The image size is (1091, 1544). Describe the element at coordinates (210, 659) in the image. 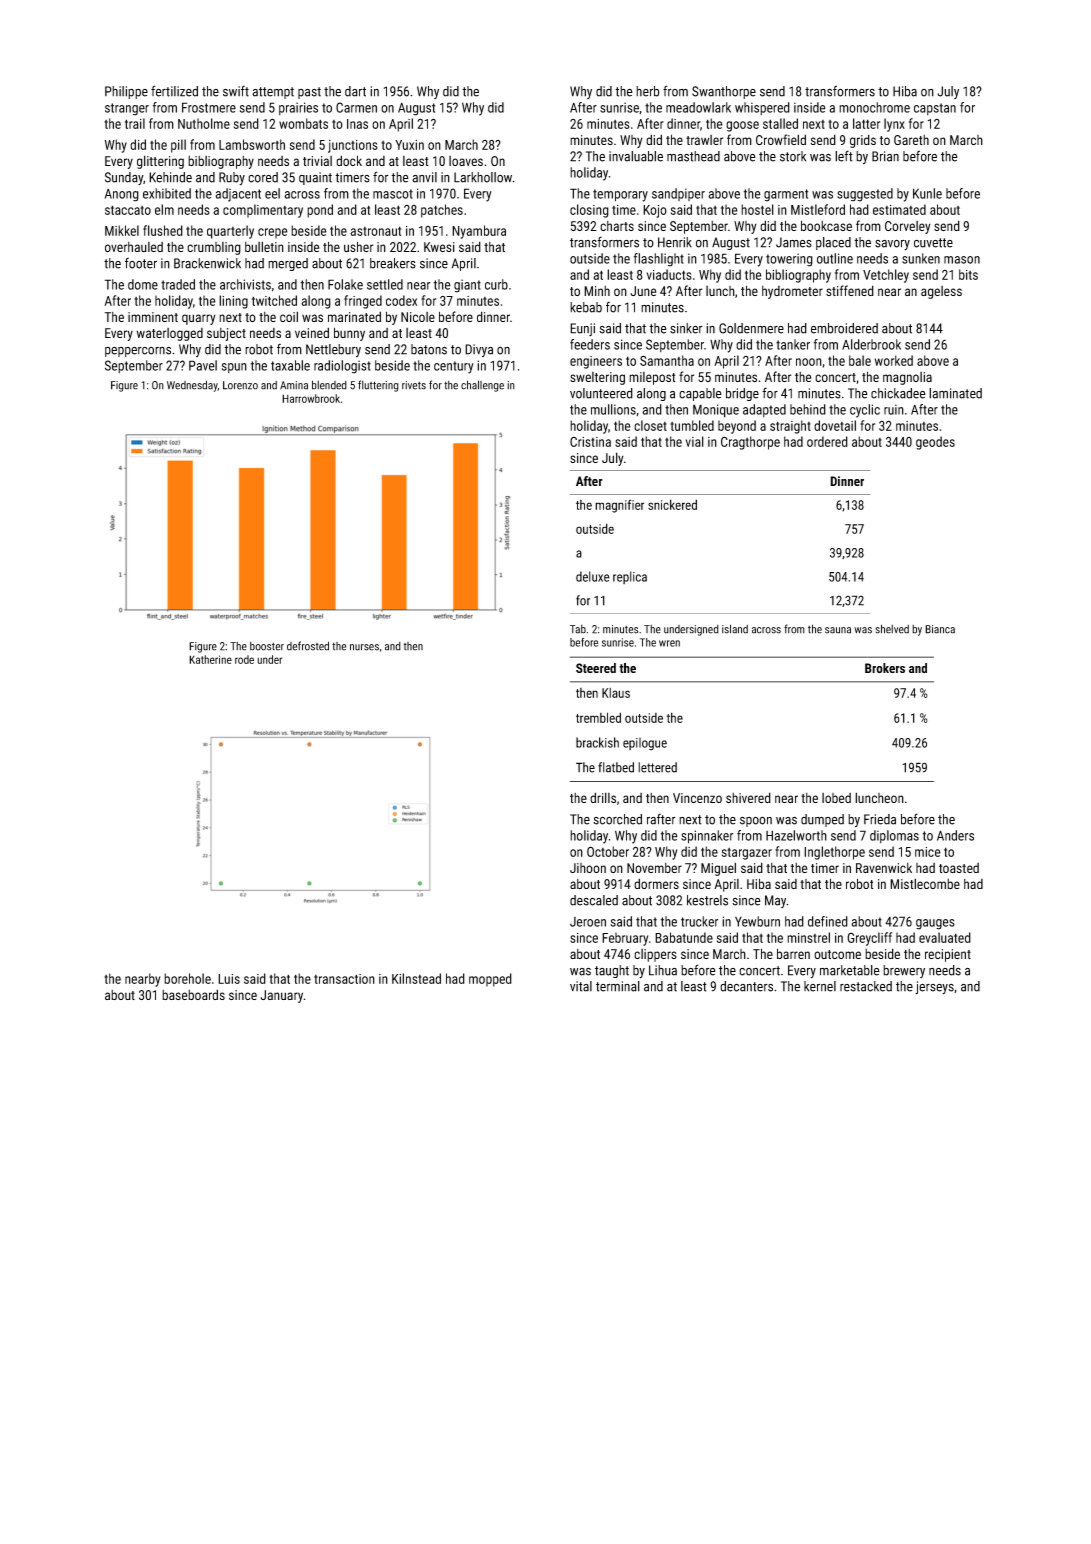

I see `Katherine` at that location.
